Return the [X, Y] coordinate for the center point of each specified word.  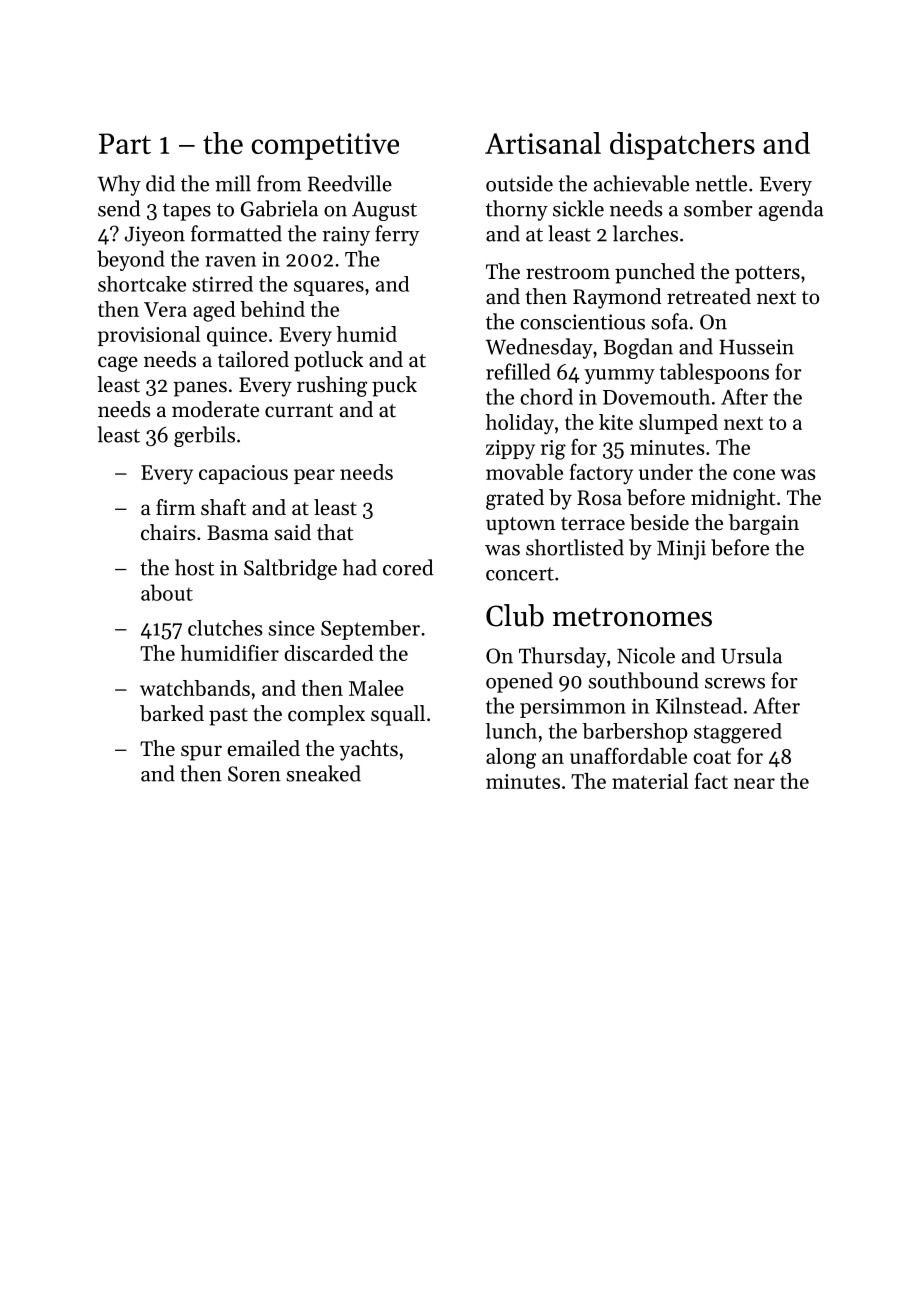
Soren [254, 774]
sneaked [323, 773]
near [754, 783]
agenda [791, 210]
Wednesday [539, 348]
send [119, 208]
